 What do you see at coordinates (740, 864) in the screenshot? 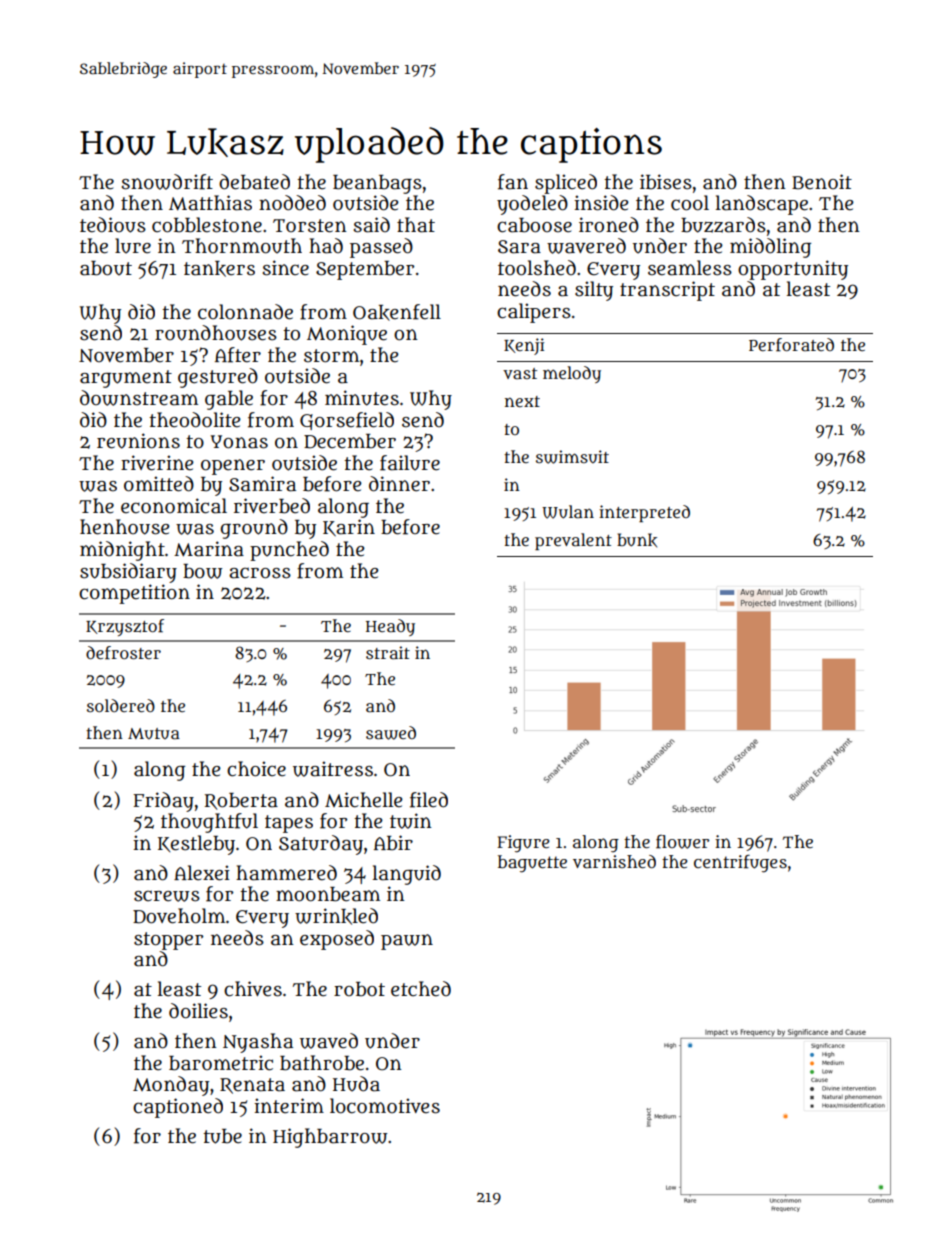
I see `centrifuges` at bounding box center [740, 864].
